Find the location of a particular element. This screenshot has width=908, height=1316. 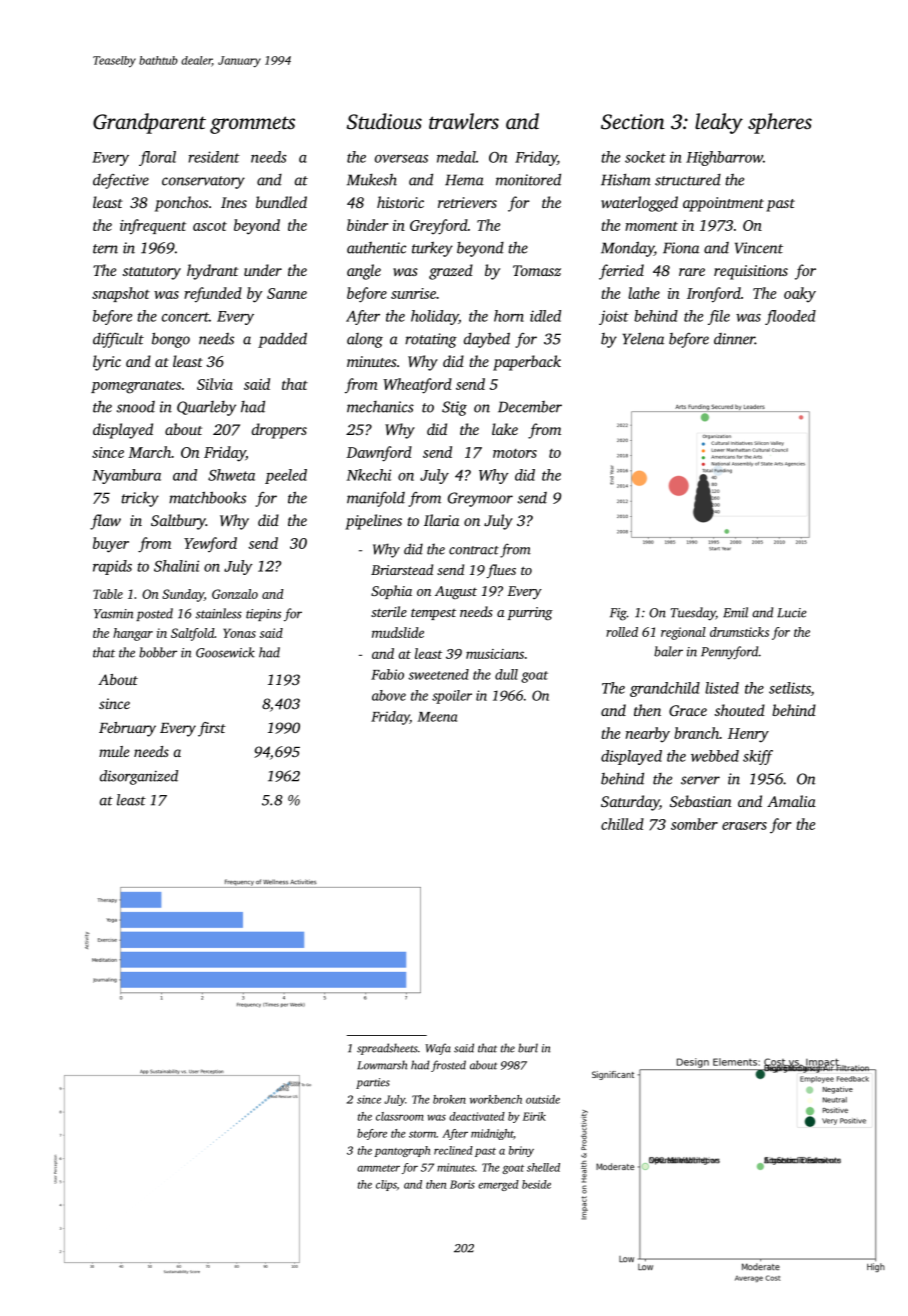

grommets is located at coordinates (252, 125).
